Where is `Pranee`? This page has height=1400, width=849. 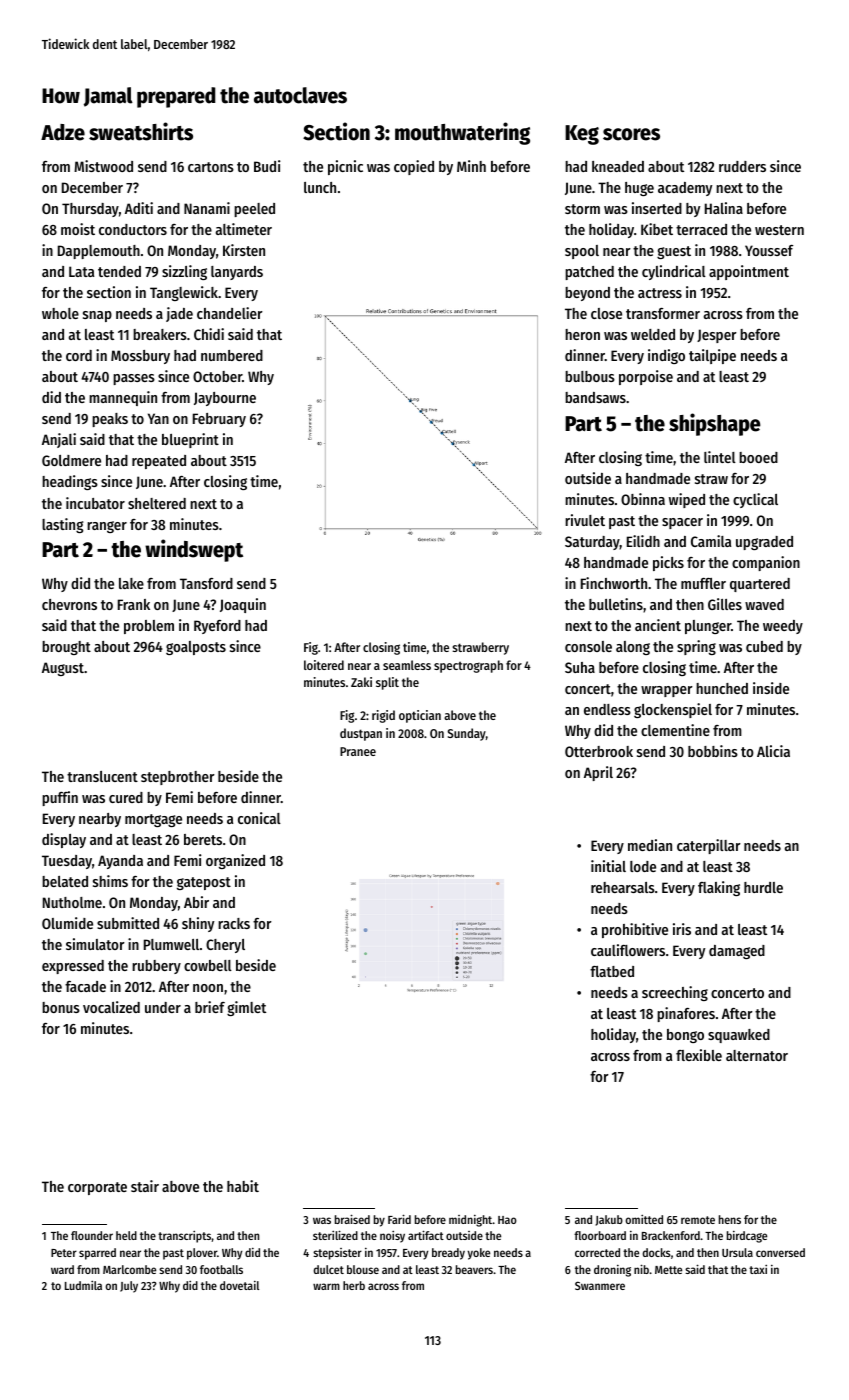 Pranee is located at coordinates (358, 751).
